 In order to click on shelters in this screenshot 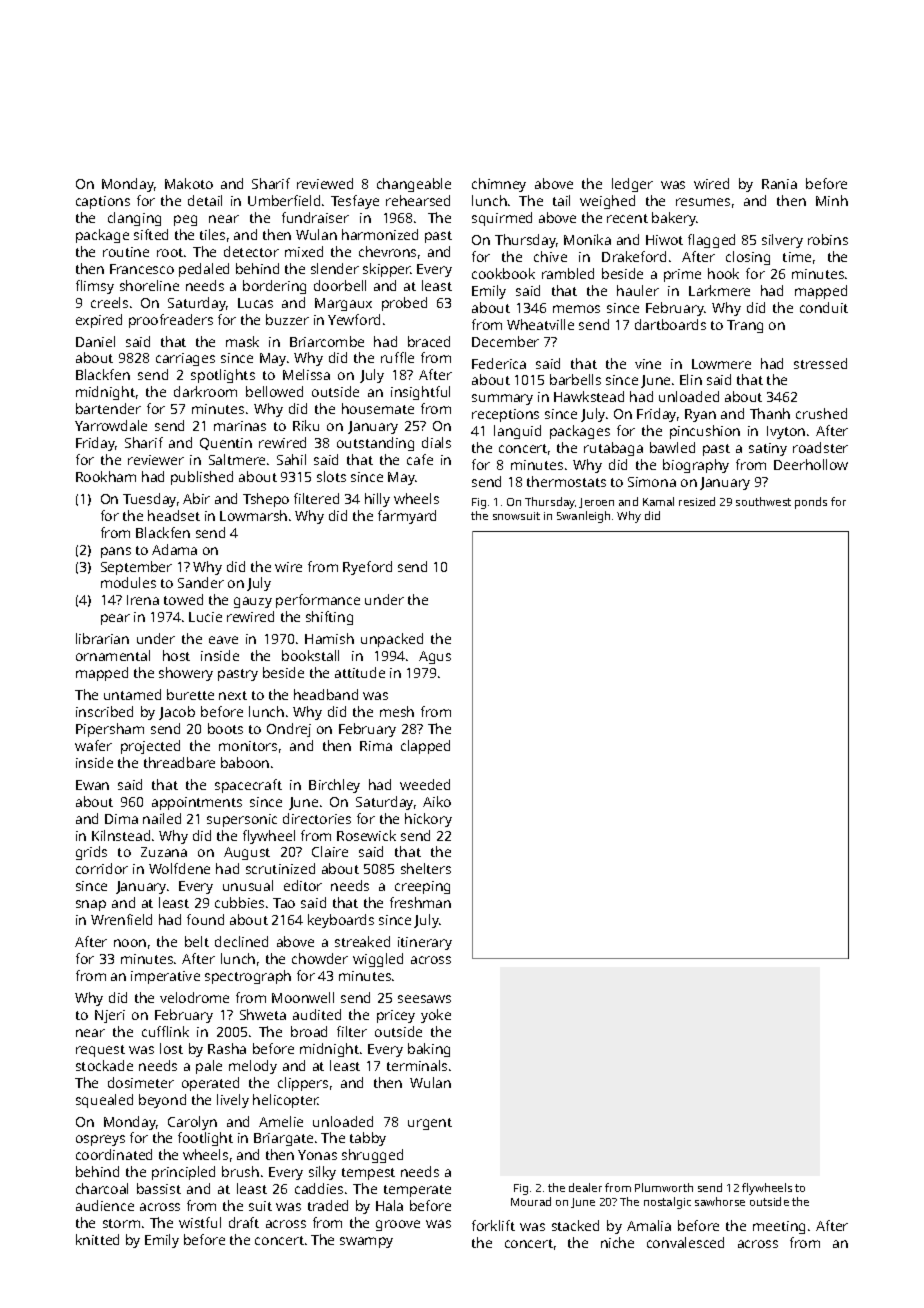, I will do `click(426, 868)`.
